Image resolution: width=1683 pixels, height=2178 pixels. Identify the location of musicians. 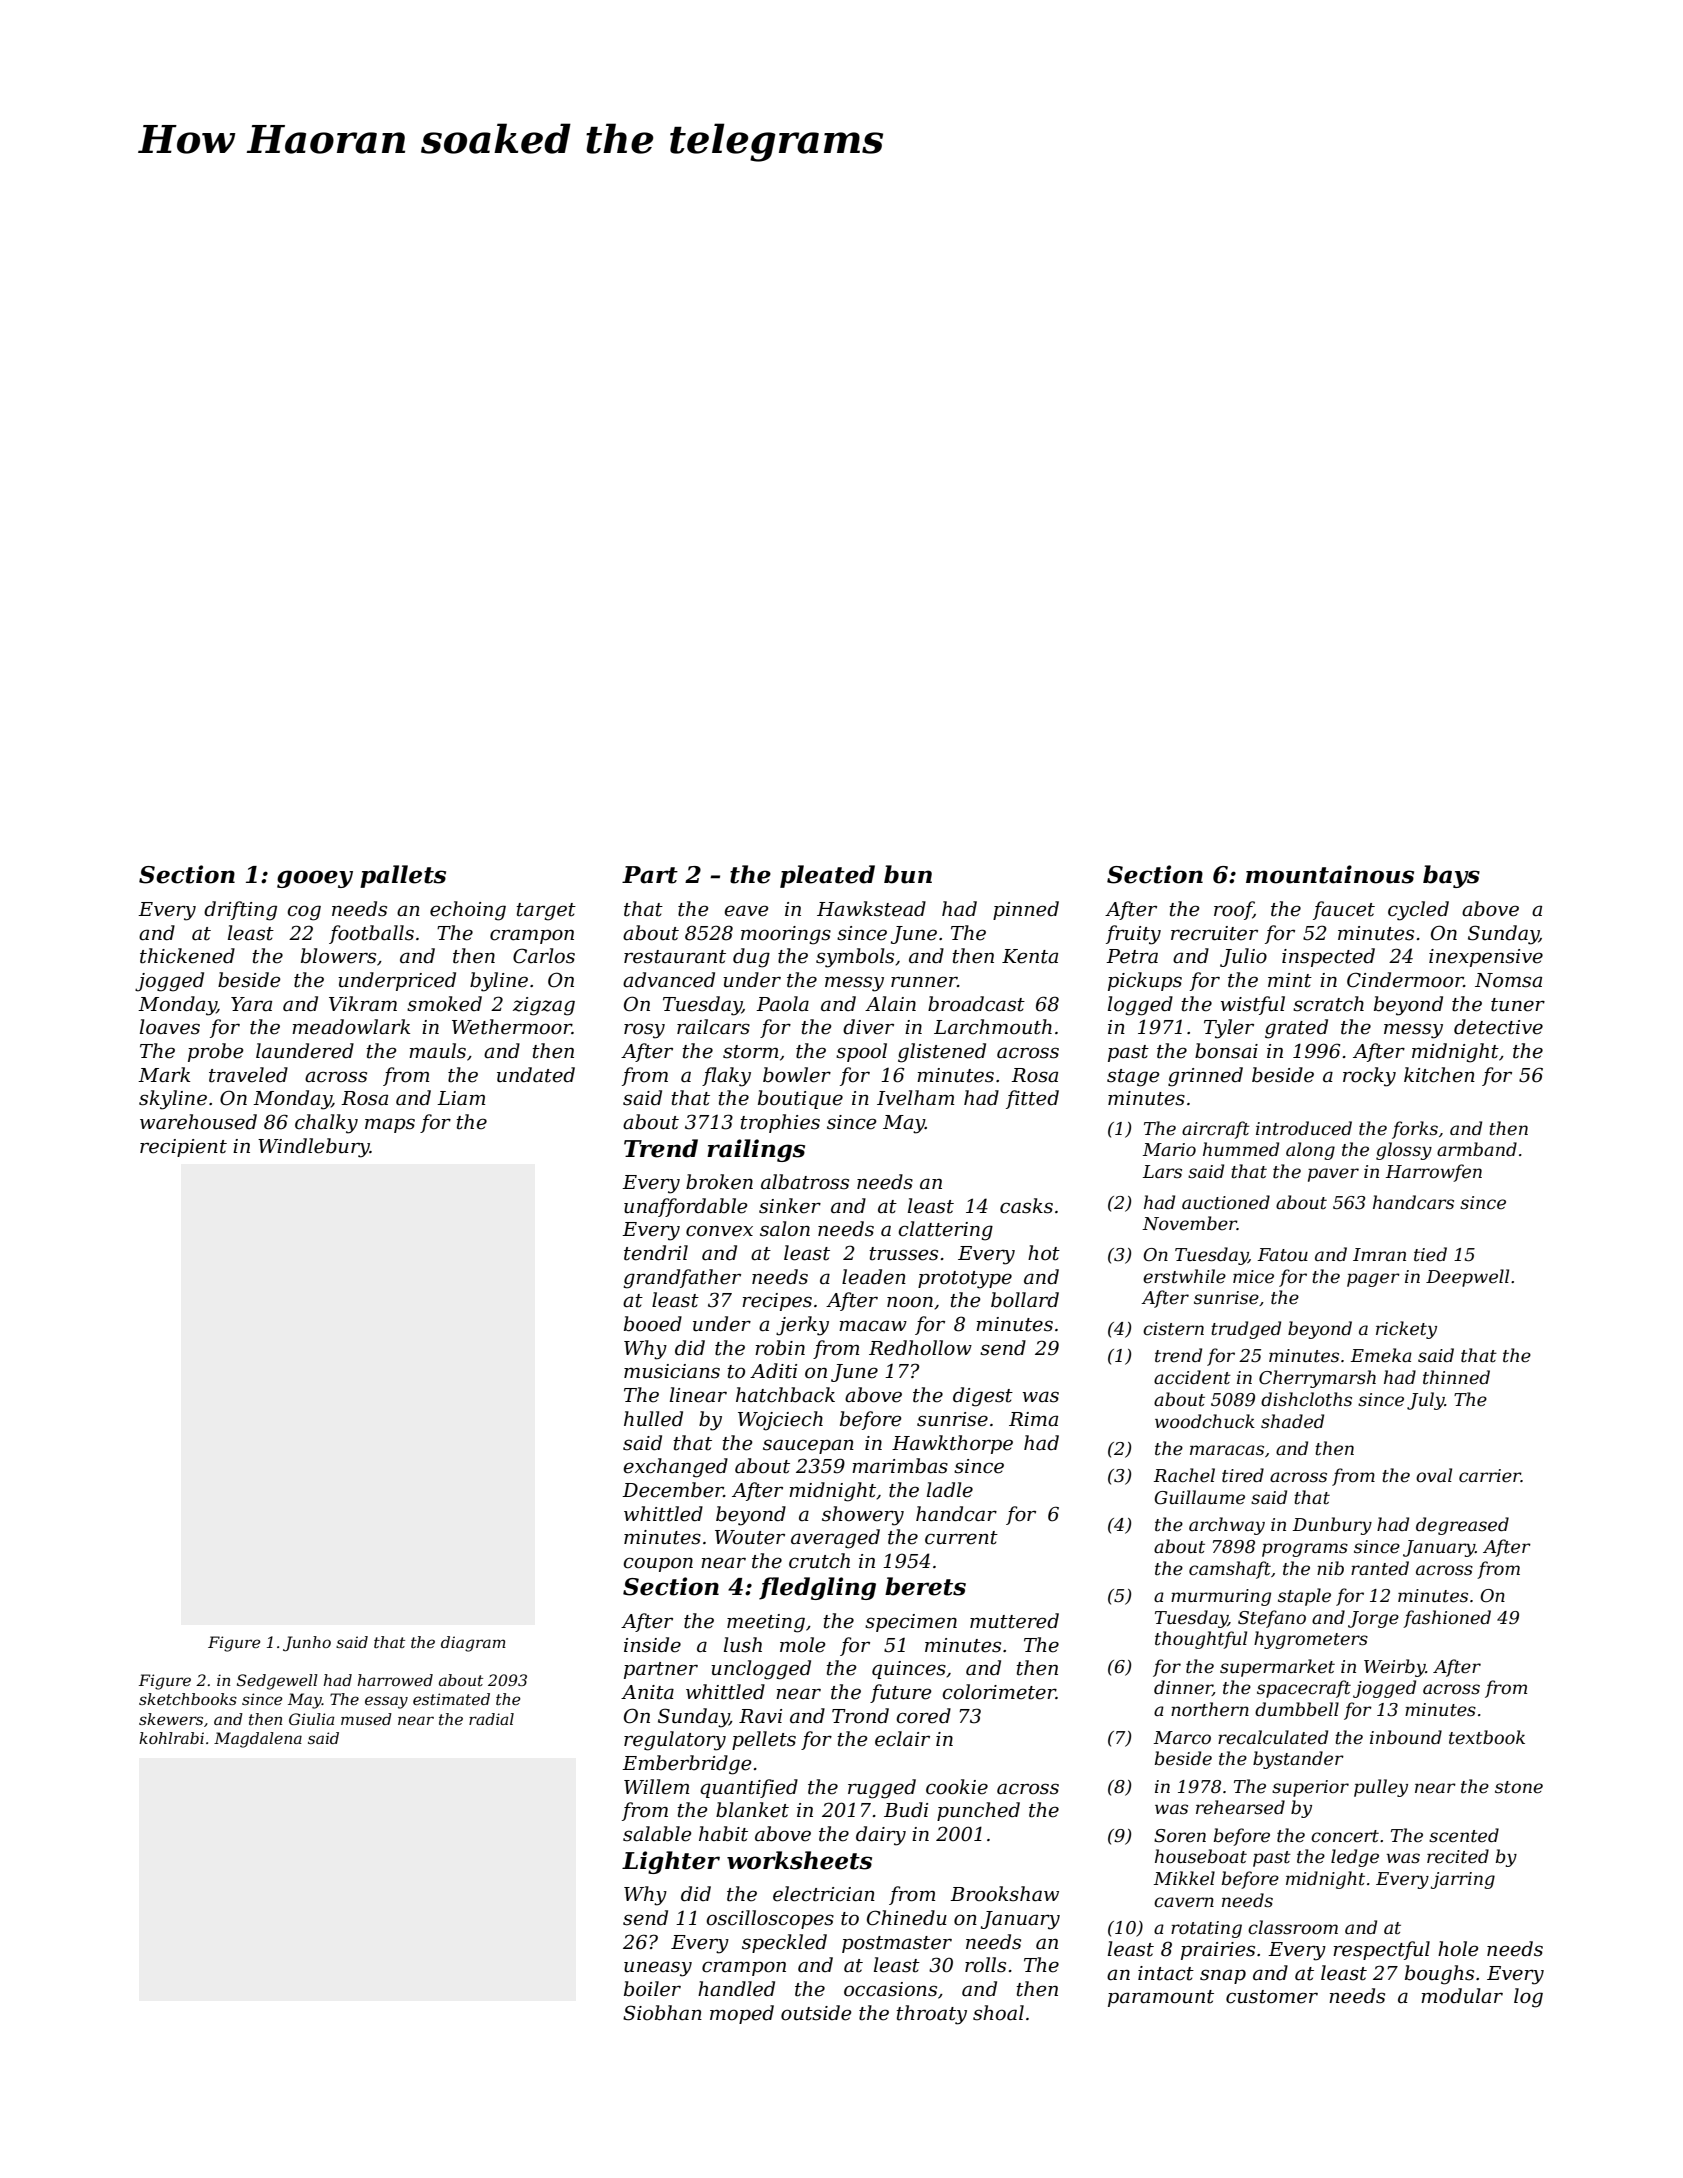
(672, 1371).
